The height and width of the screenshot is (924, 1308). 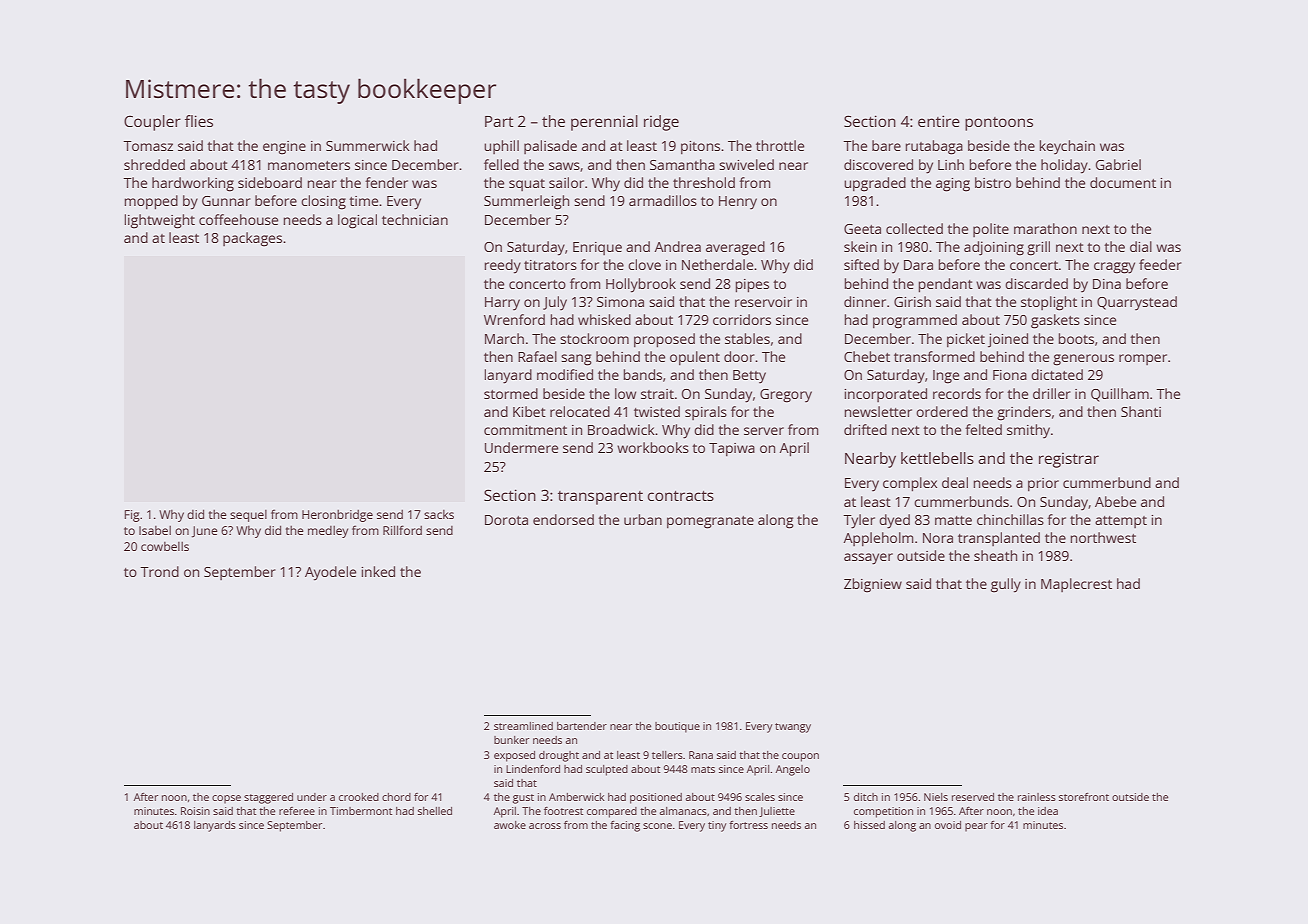 I want to click on Rillford, so click(x=402, y=530).
